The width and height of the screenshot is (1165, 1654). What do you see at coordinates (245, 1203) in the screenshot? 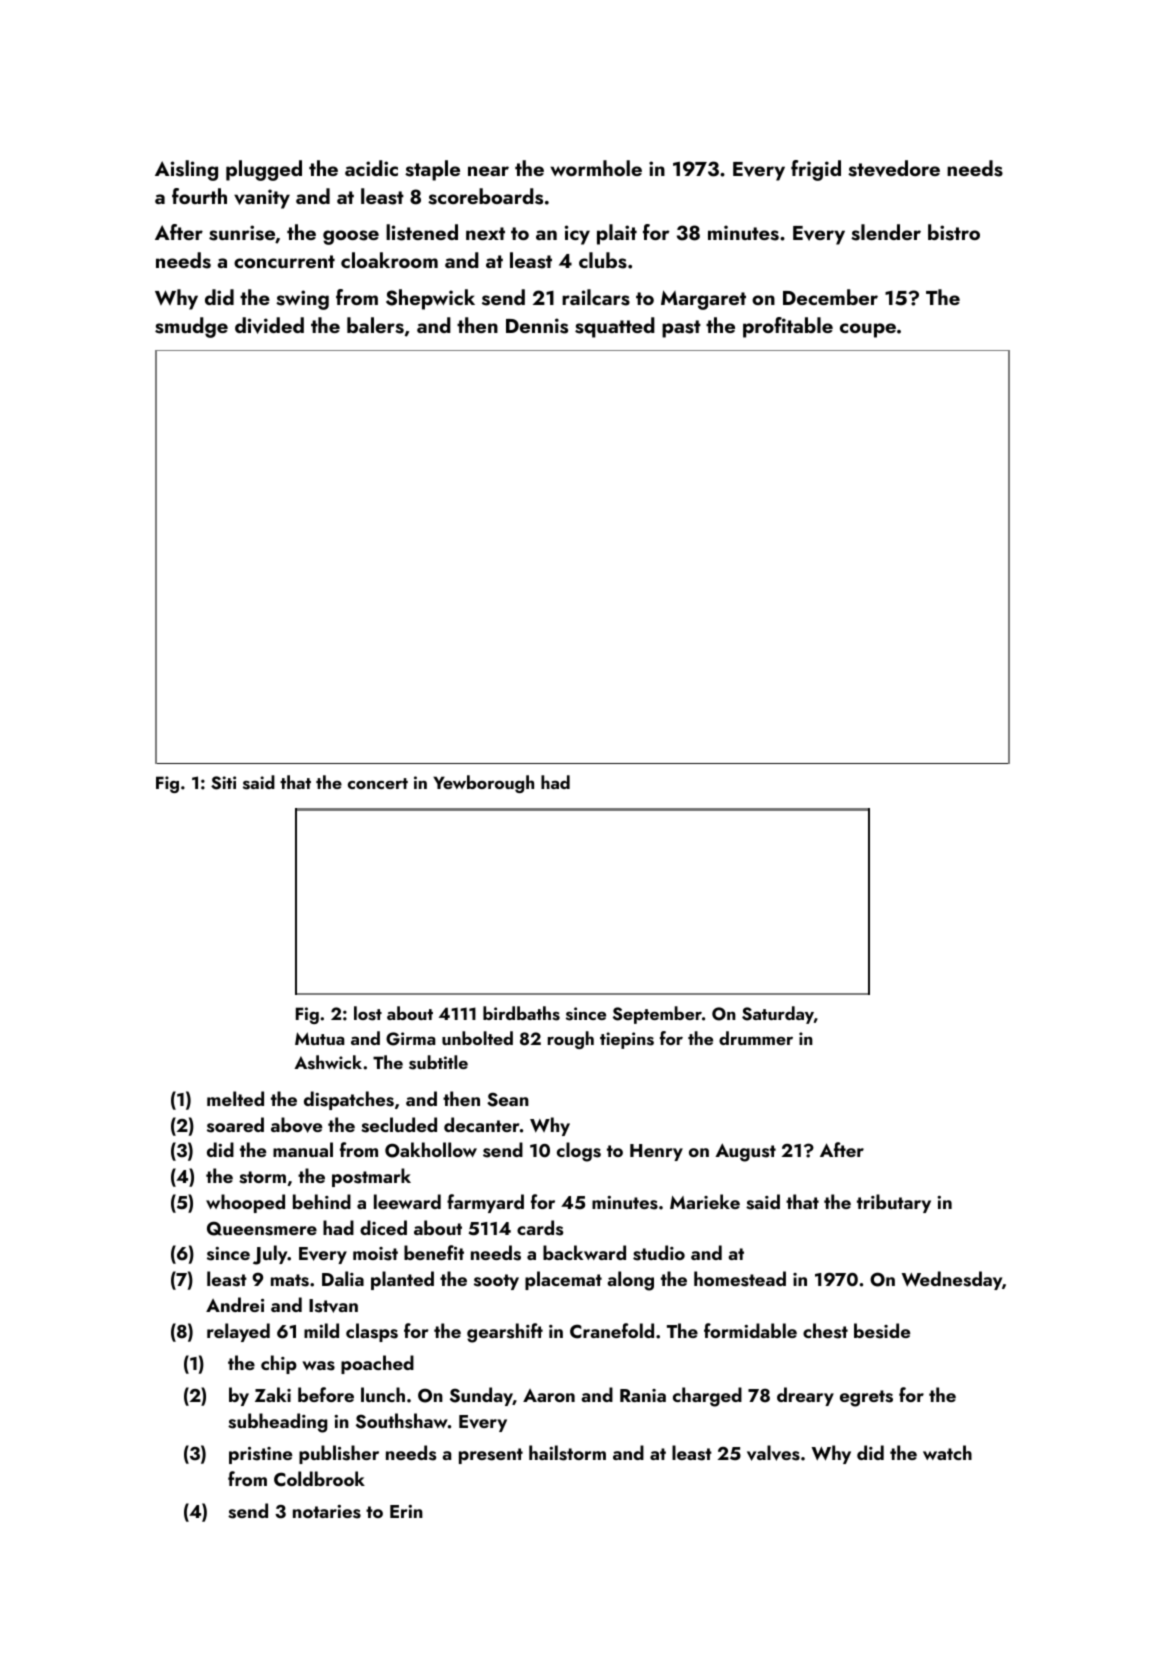
I see `whooped` at bounding box center [245, 1203].
